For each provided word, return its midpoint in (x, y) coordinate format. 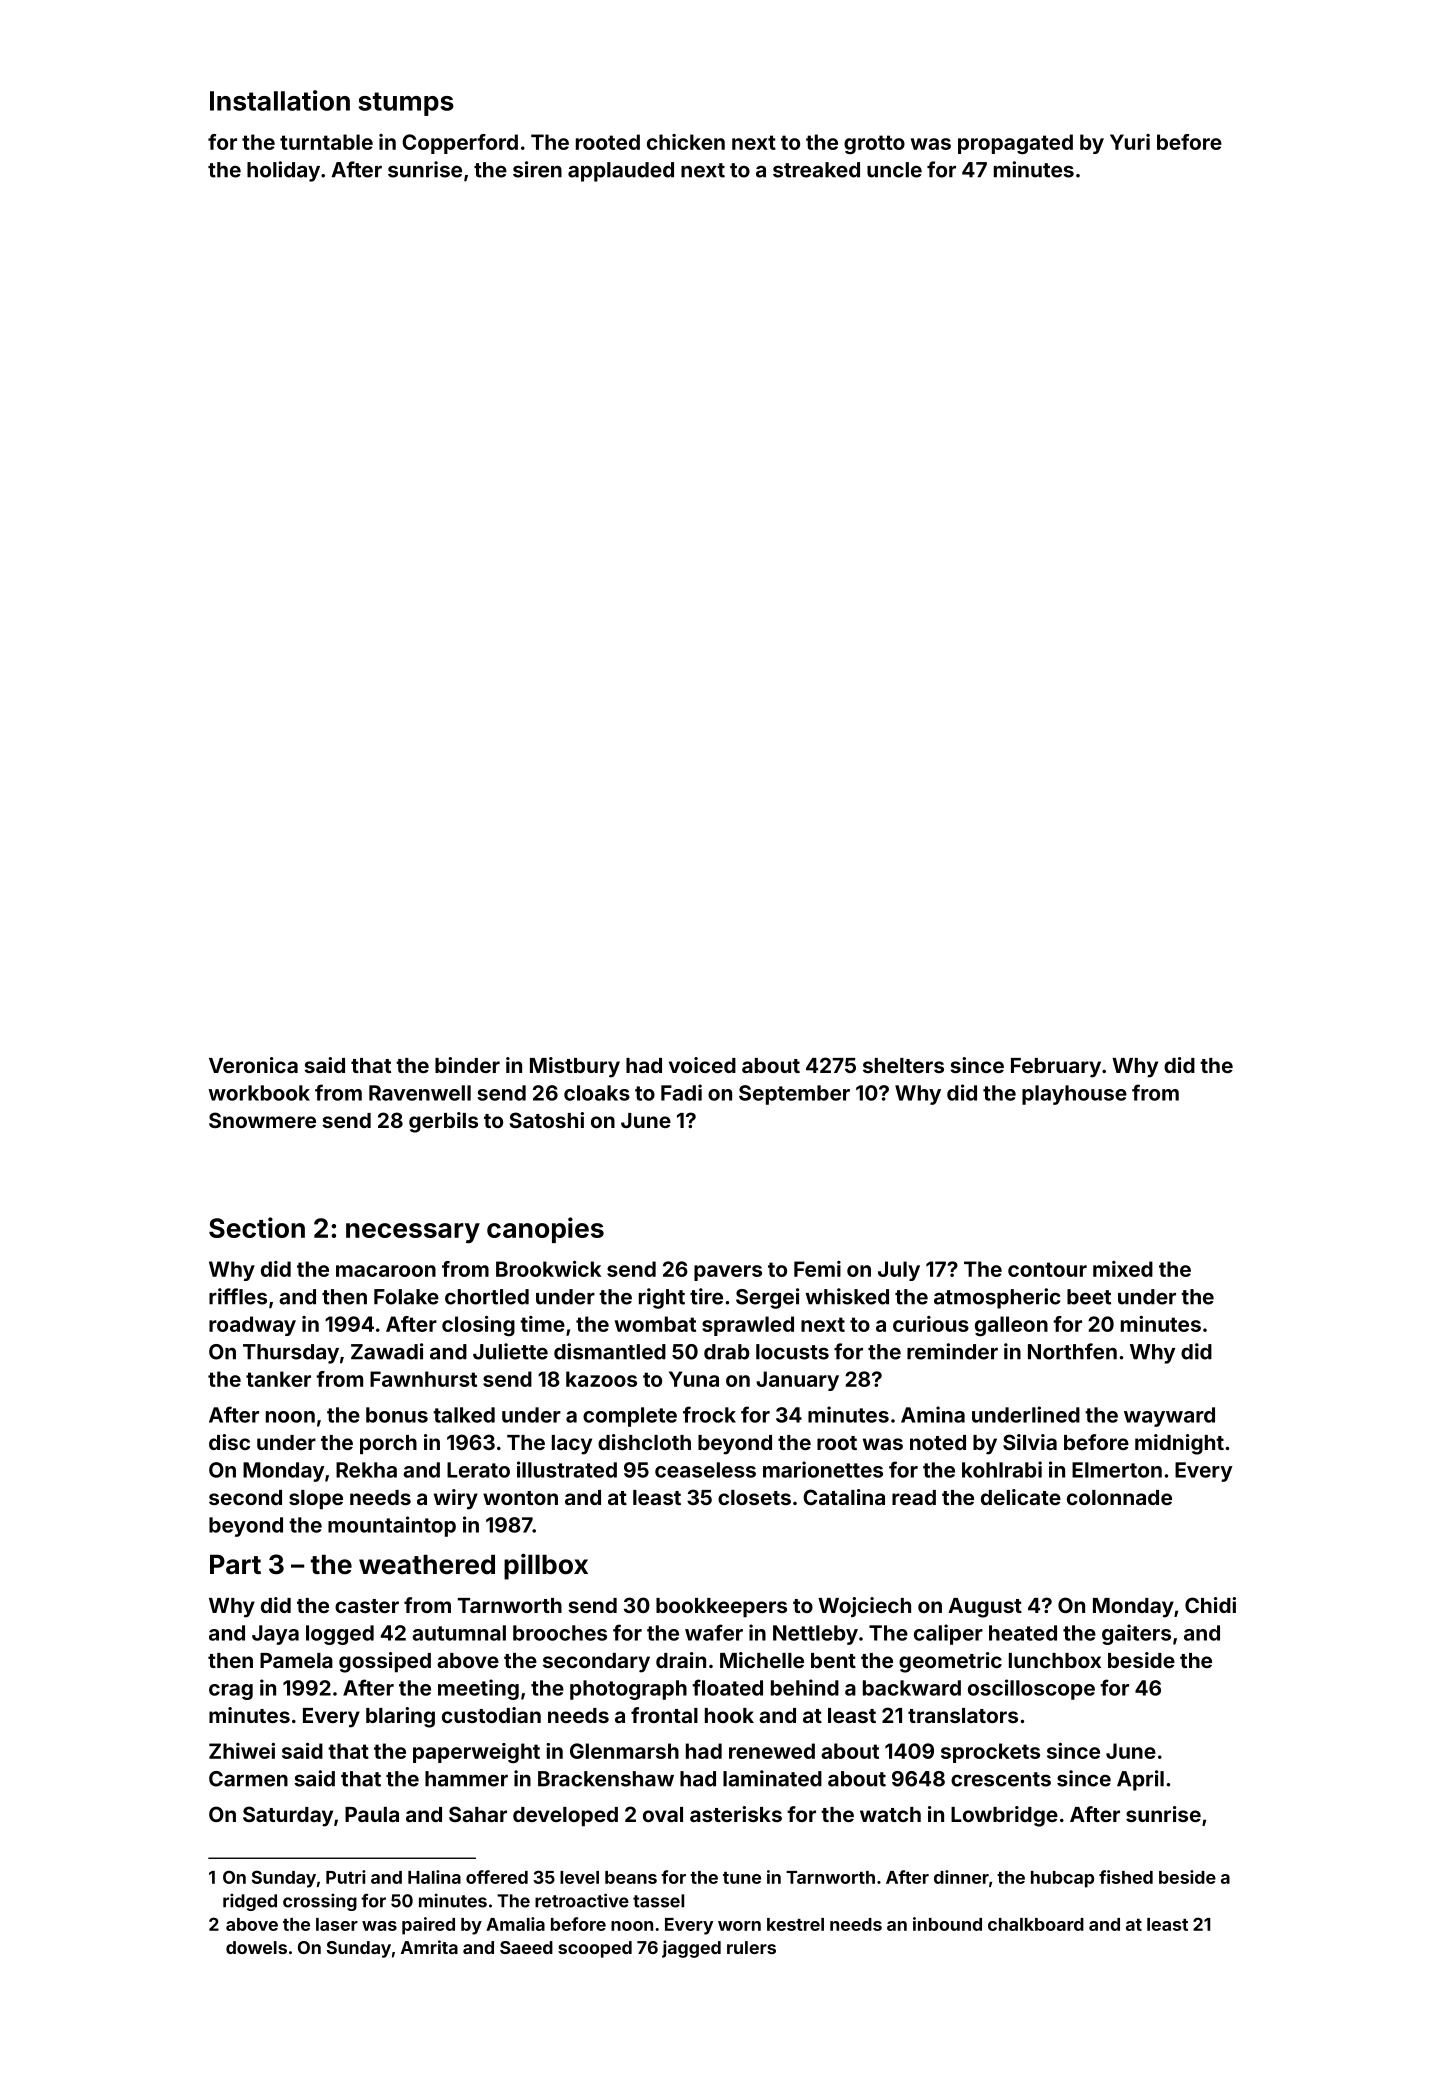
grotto (874, 144)
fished (1126, 1877)
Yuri (1130, 142)
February (1056, 1068)
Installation (280, 100)
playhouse (1074, 1095)
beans (631, 1877)
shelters (903, 1065)
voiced (702, 1065)
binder (467, 1065)
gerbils (443, 1122)
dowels (256, 1947)
